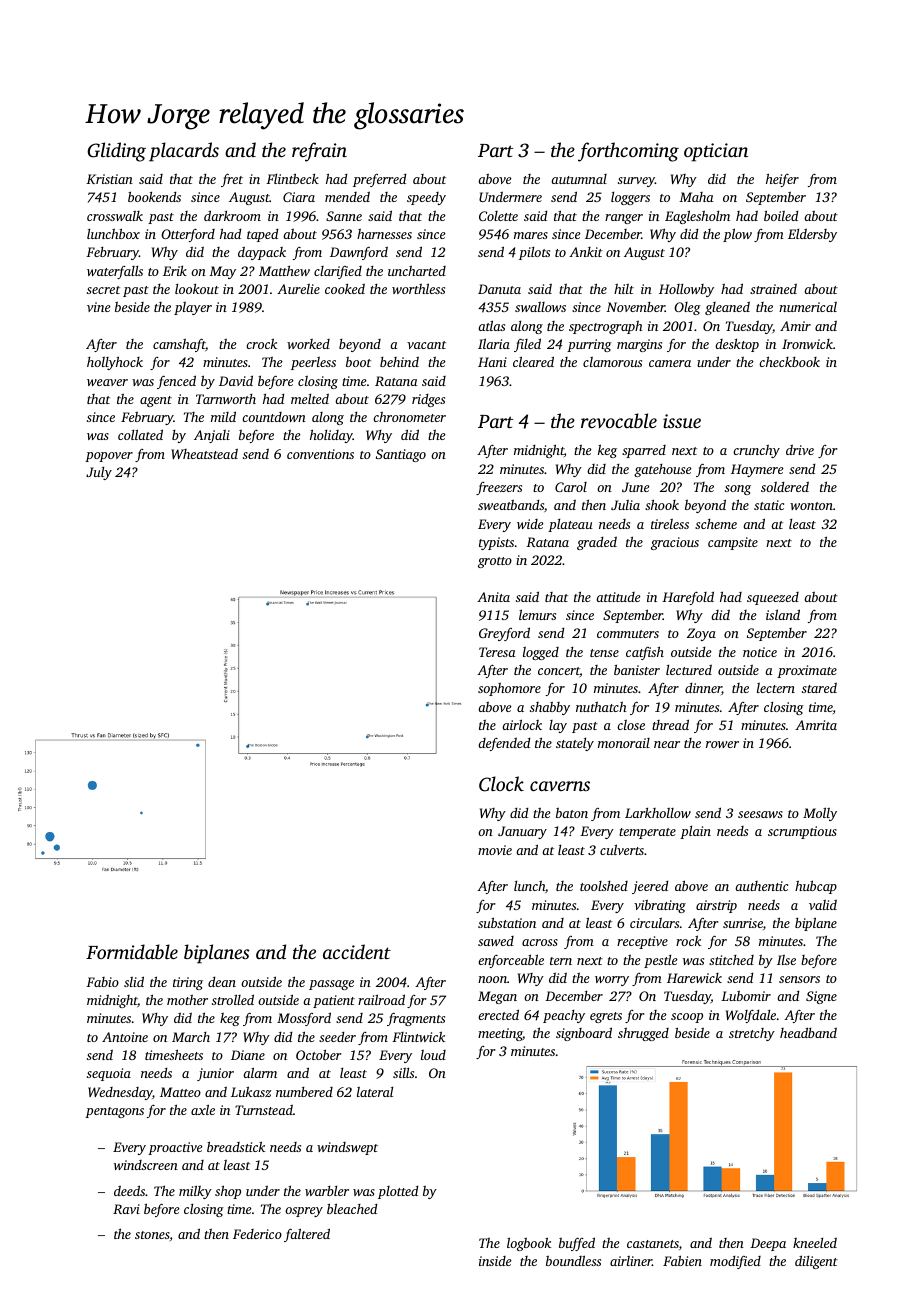 Image resolution: width=924 pixels, height=1308 pixels. I want to click on camera, so click(670, 363).
